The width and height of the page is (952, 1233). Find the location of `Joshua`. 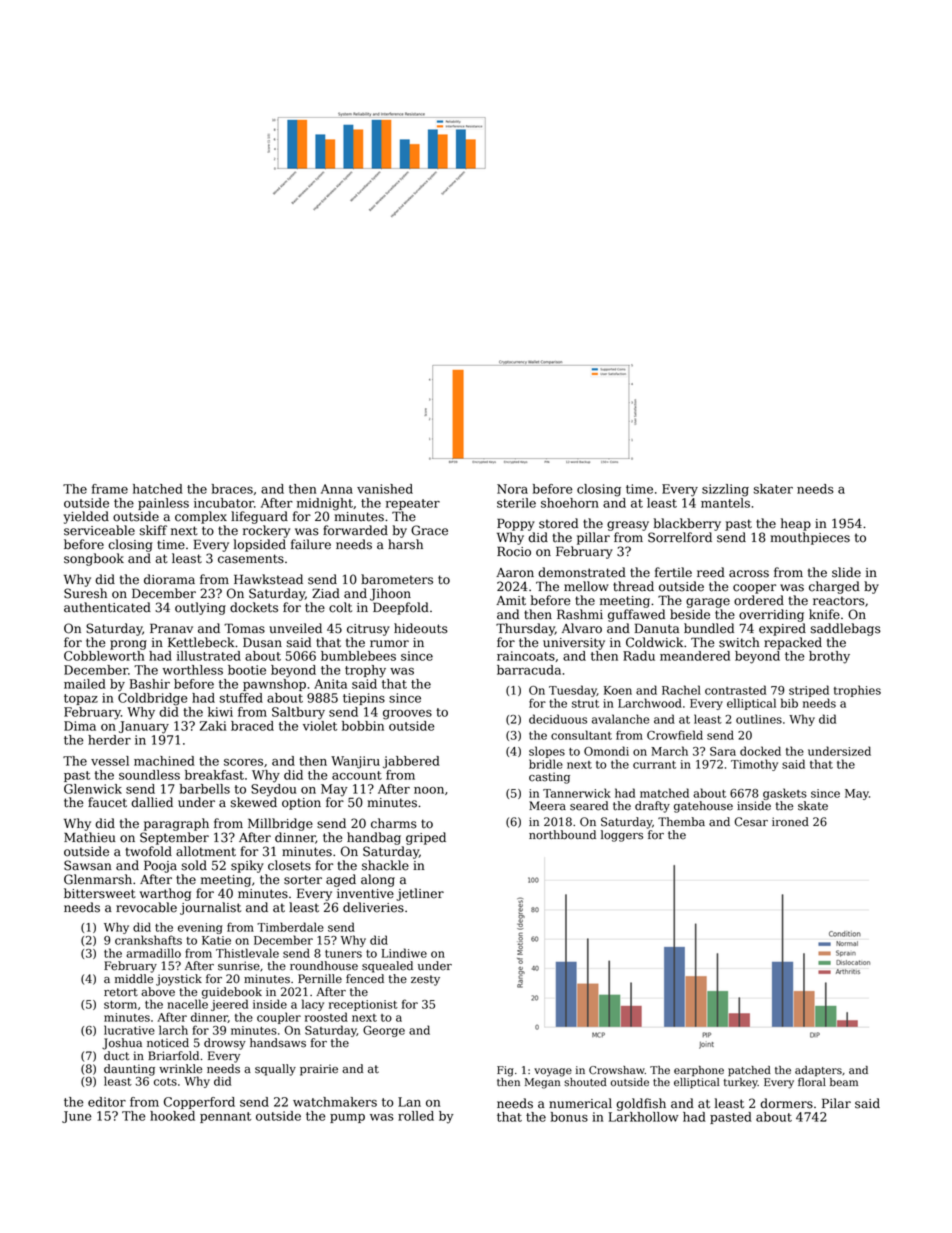

Joshua is located at coordinates (122, 1044).
